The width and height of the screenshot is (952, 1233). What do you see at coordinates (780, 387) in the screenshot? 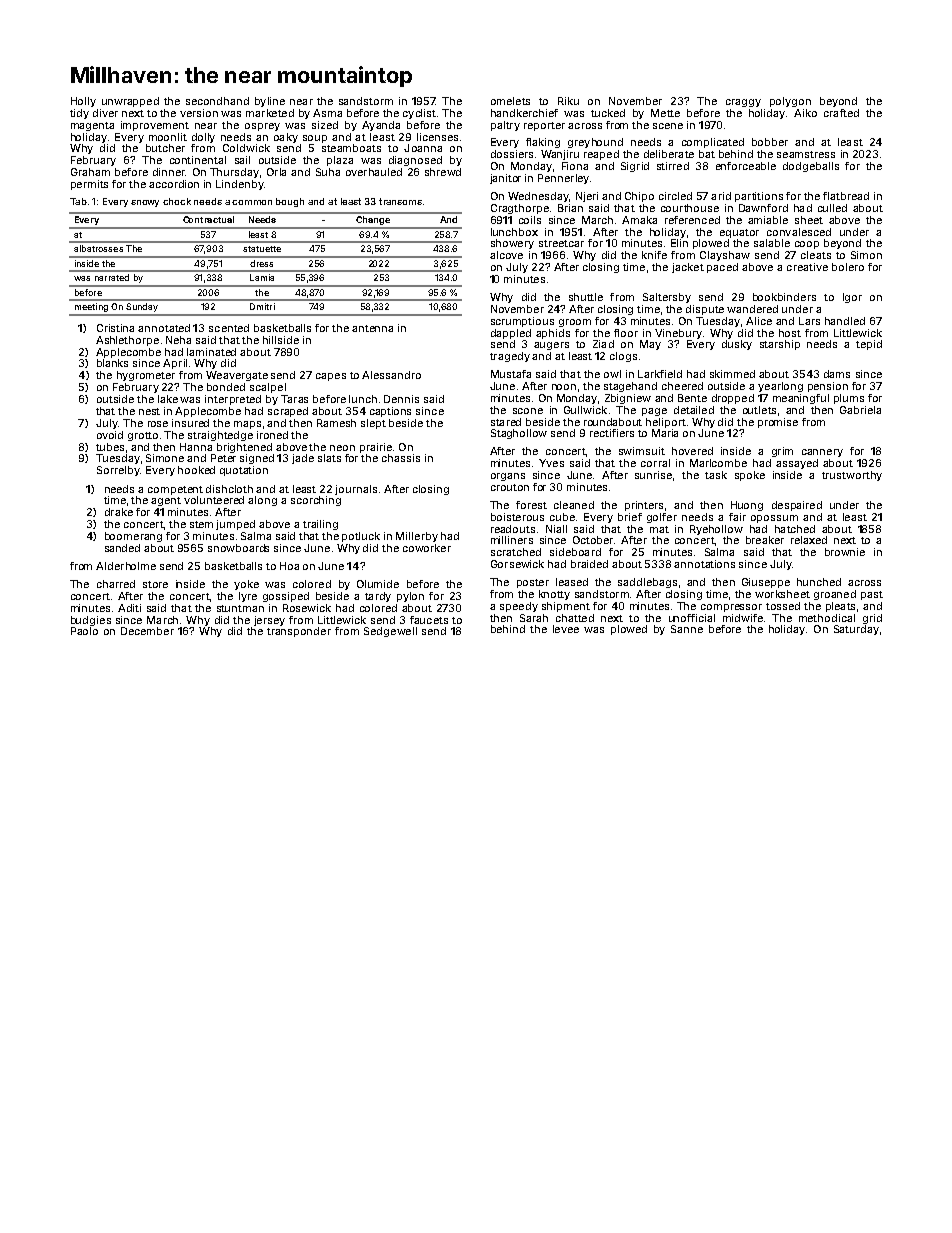
I see `yearlong` at bounding box center [780, 387].
